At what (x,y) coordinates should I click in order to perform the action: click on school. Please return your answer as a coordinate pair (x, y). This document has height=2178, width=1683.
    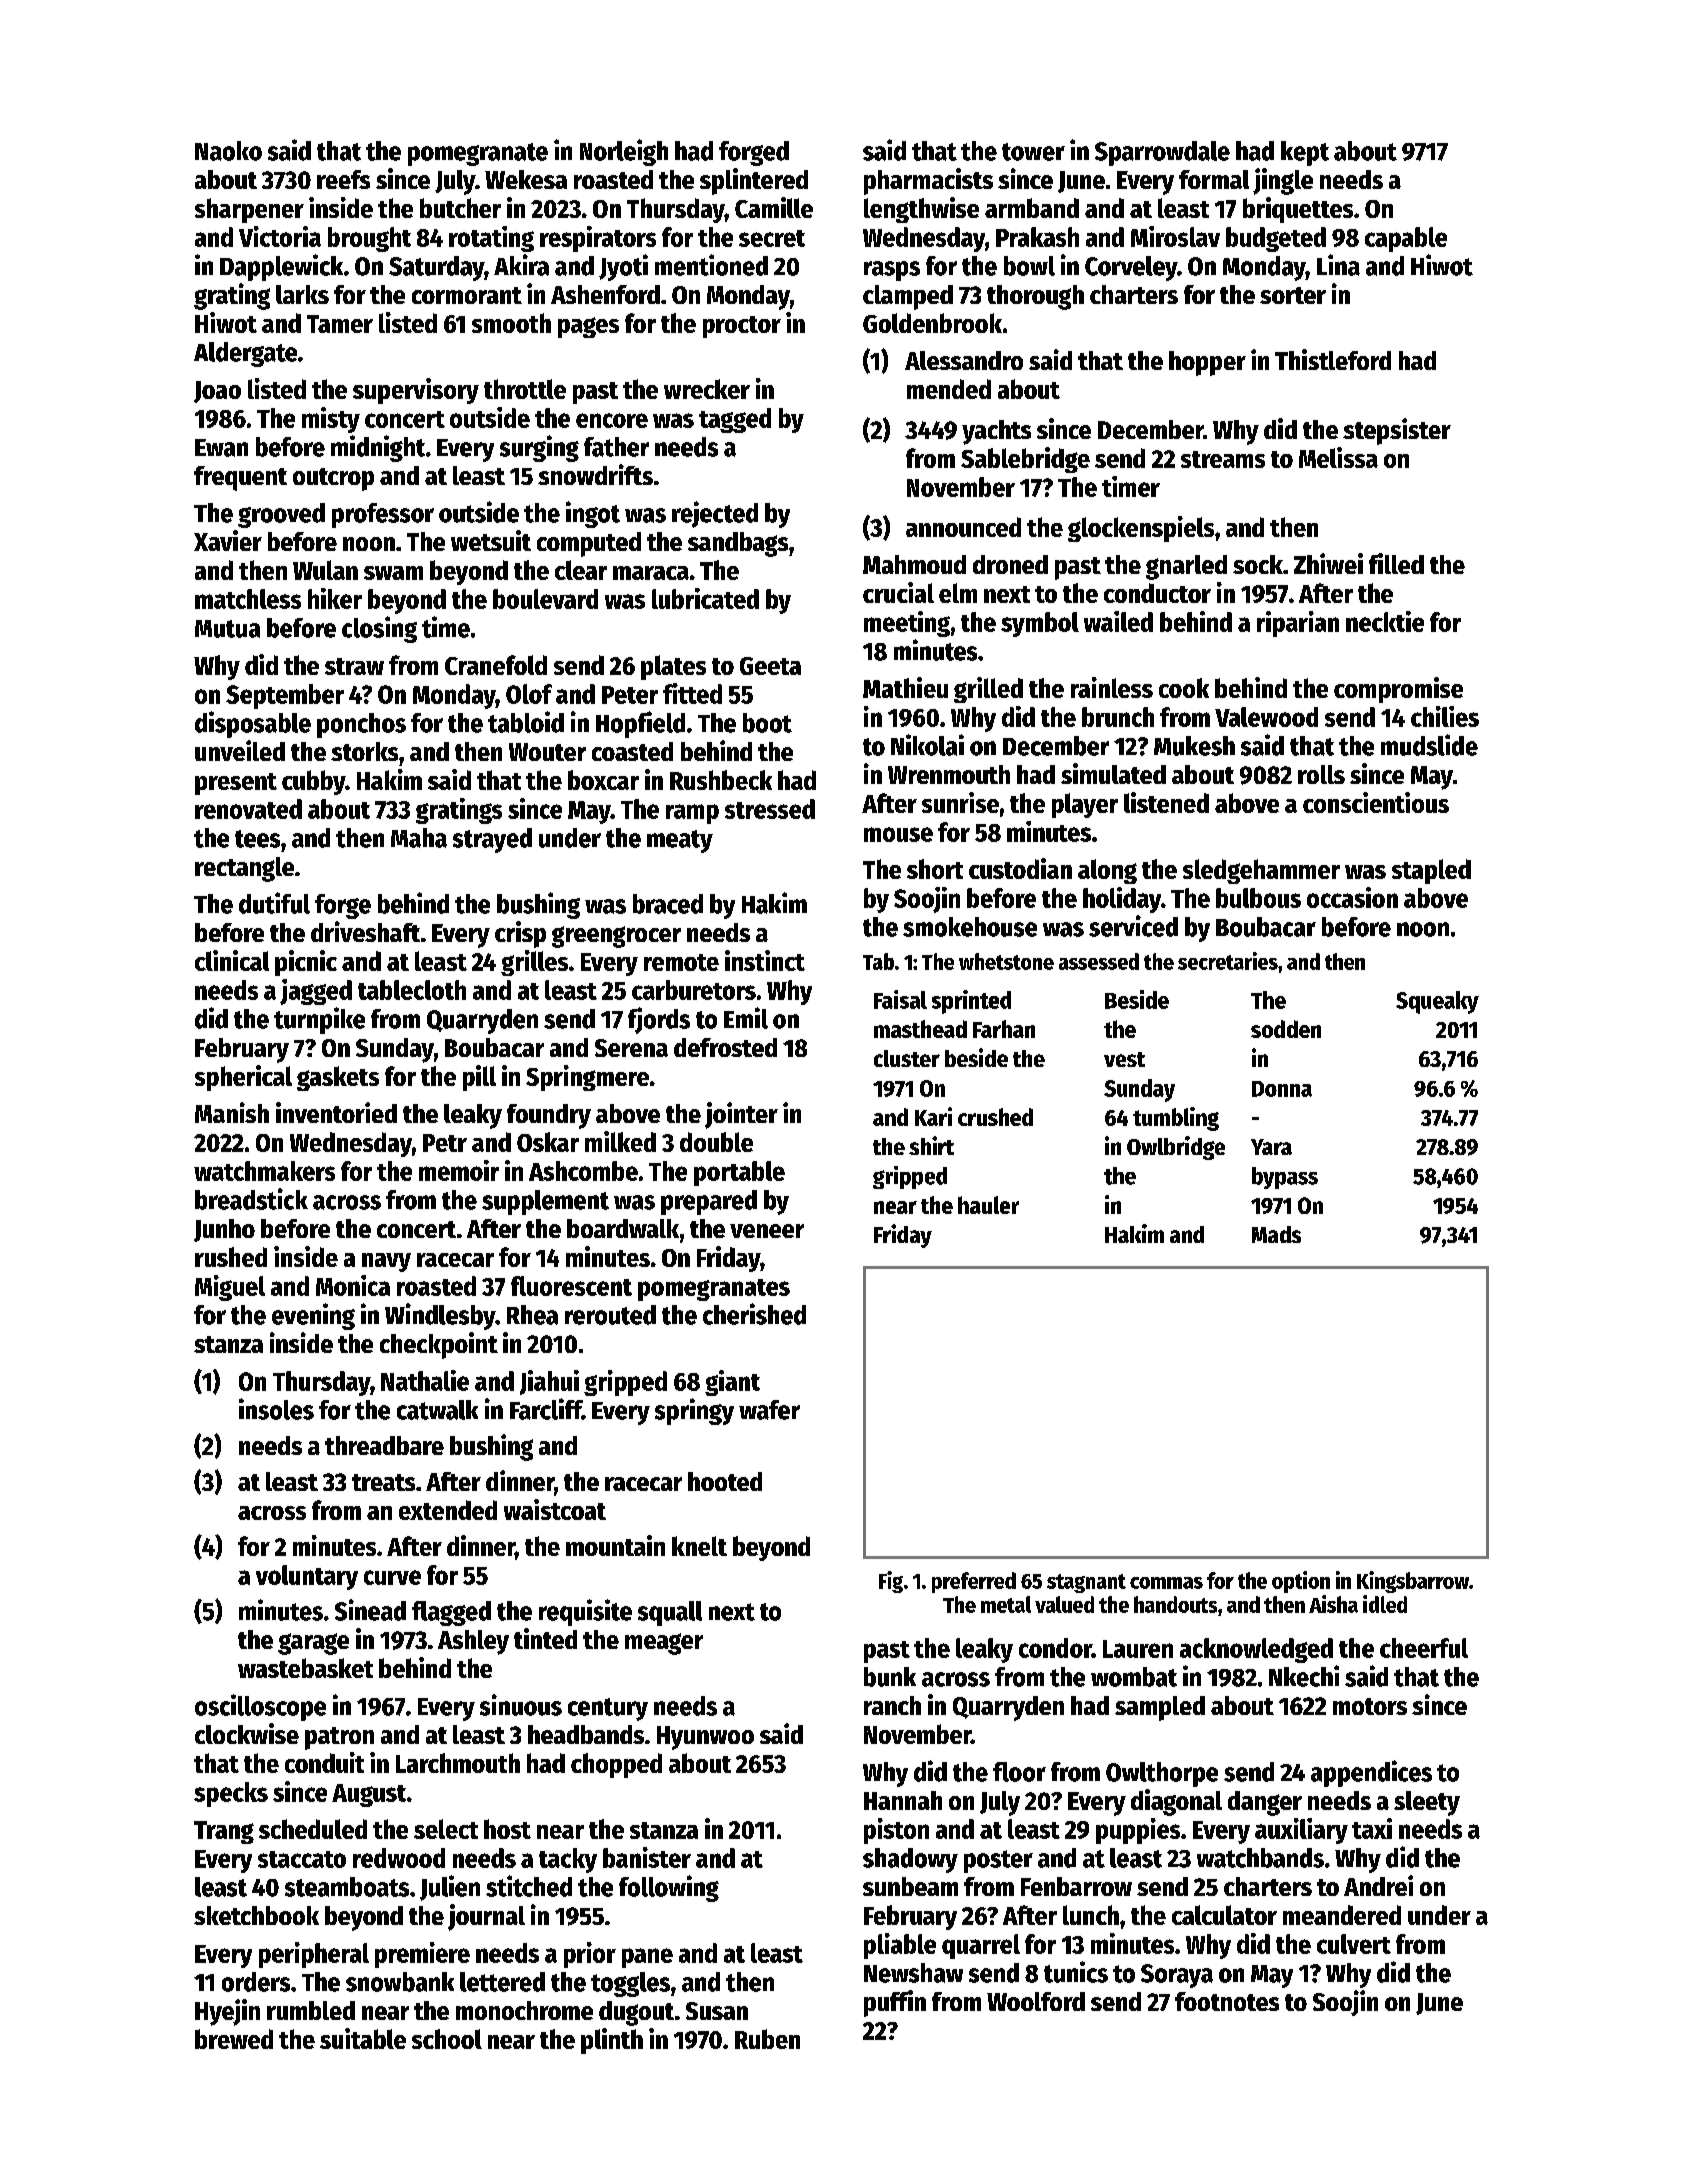
    Looking at the image, I should click on (447, 2039).
